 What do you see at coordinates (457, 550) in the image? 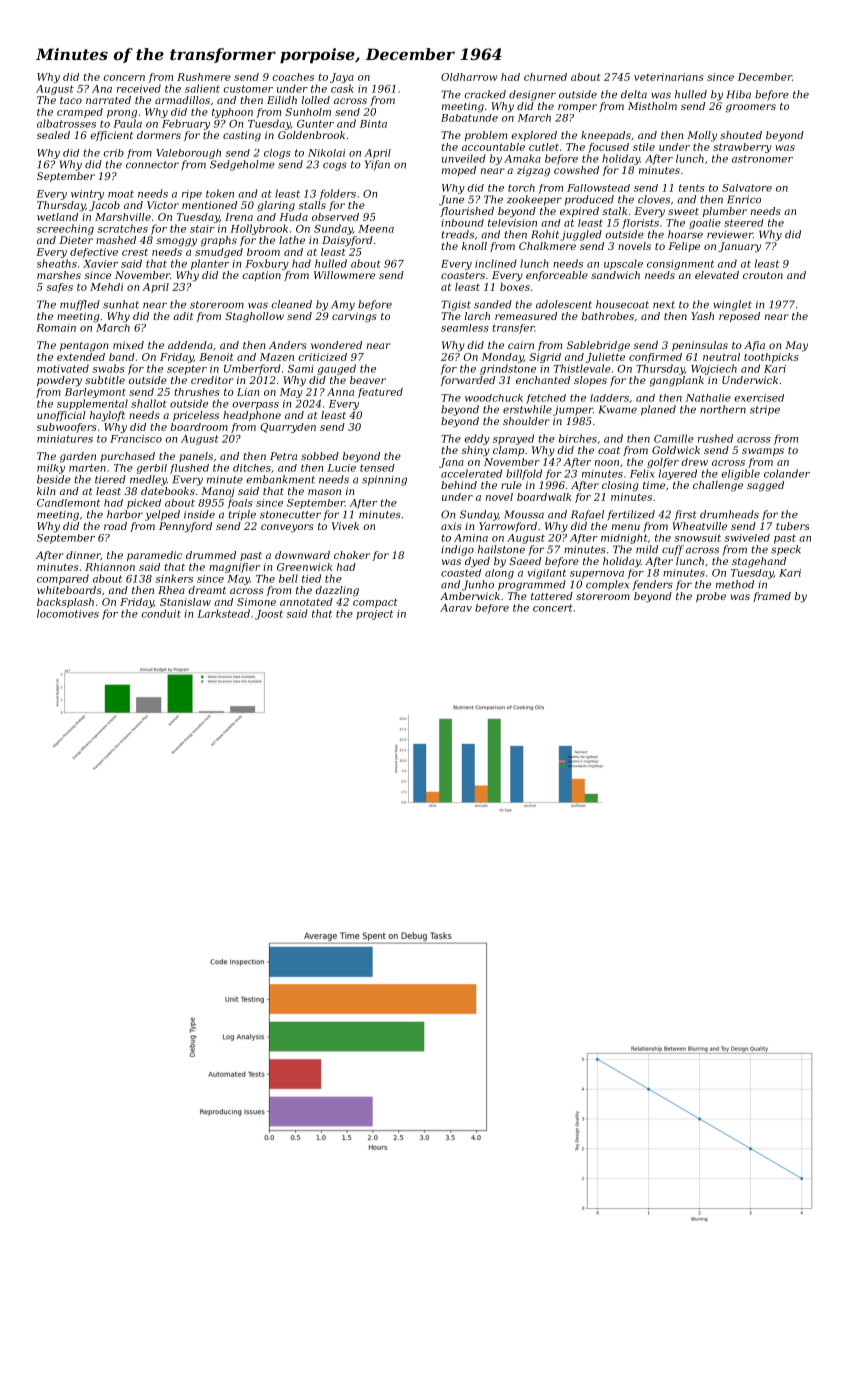
I see `indigo` at bounding box center [457, 550].
